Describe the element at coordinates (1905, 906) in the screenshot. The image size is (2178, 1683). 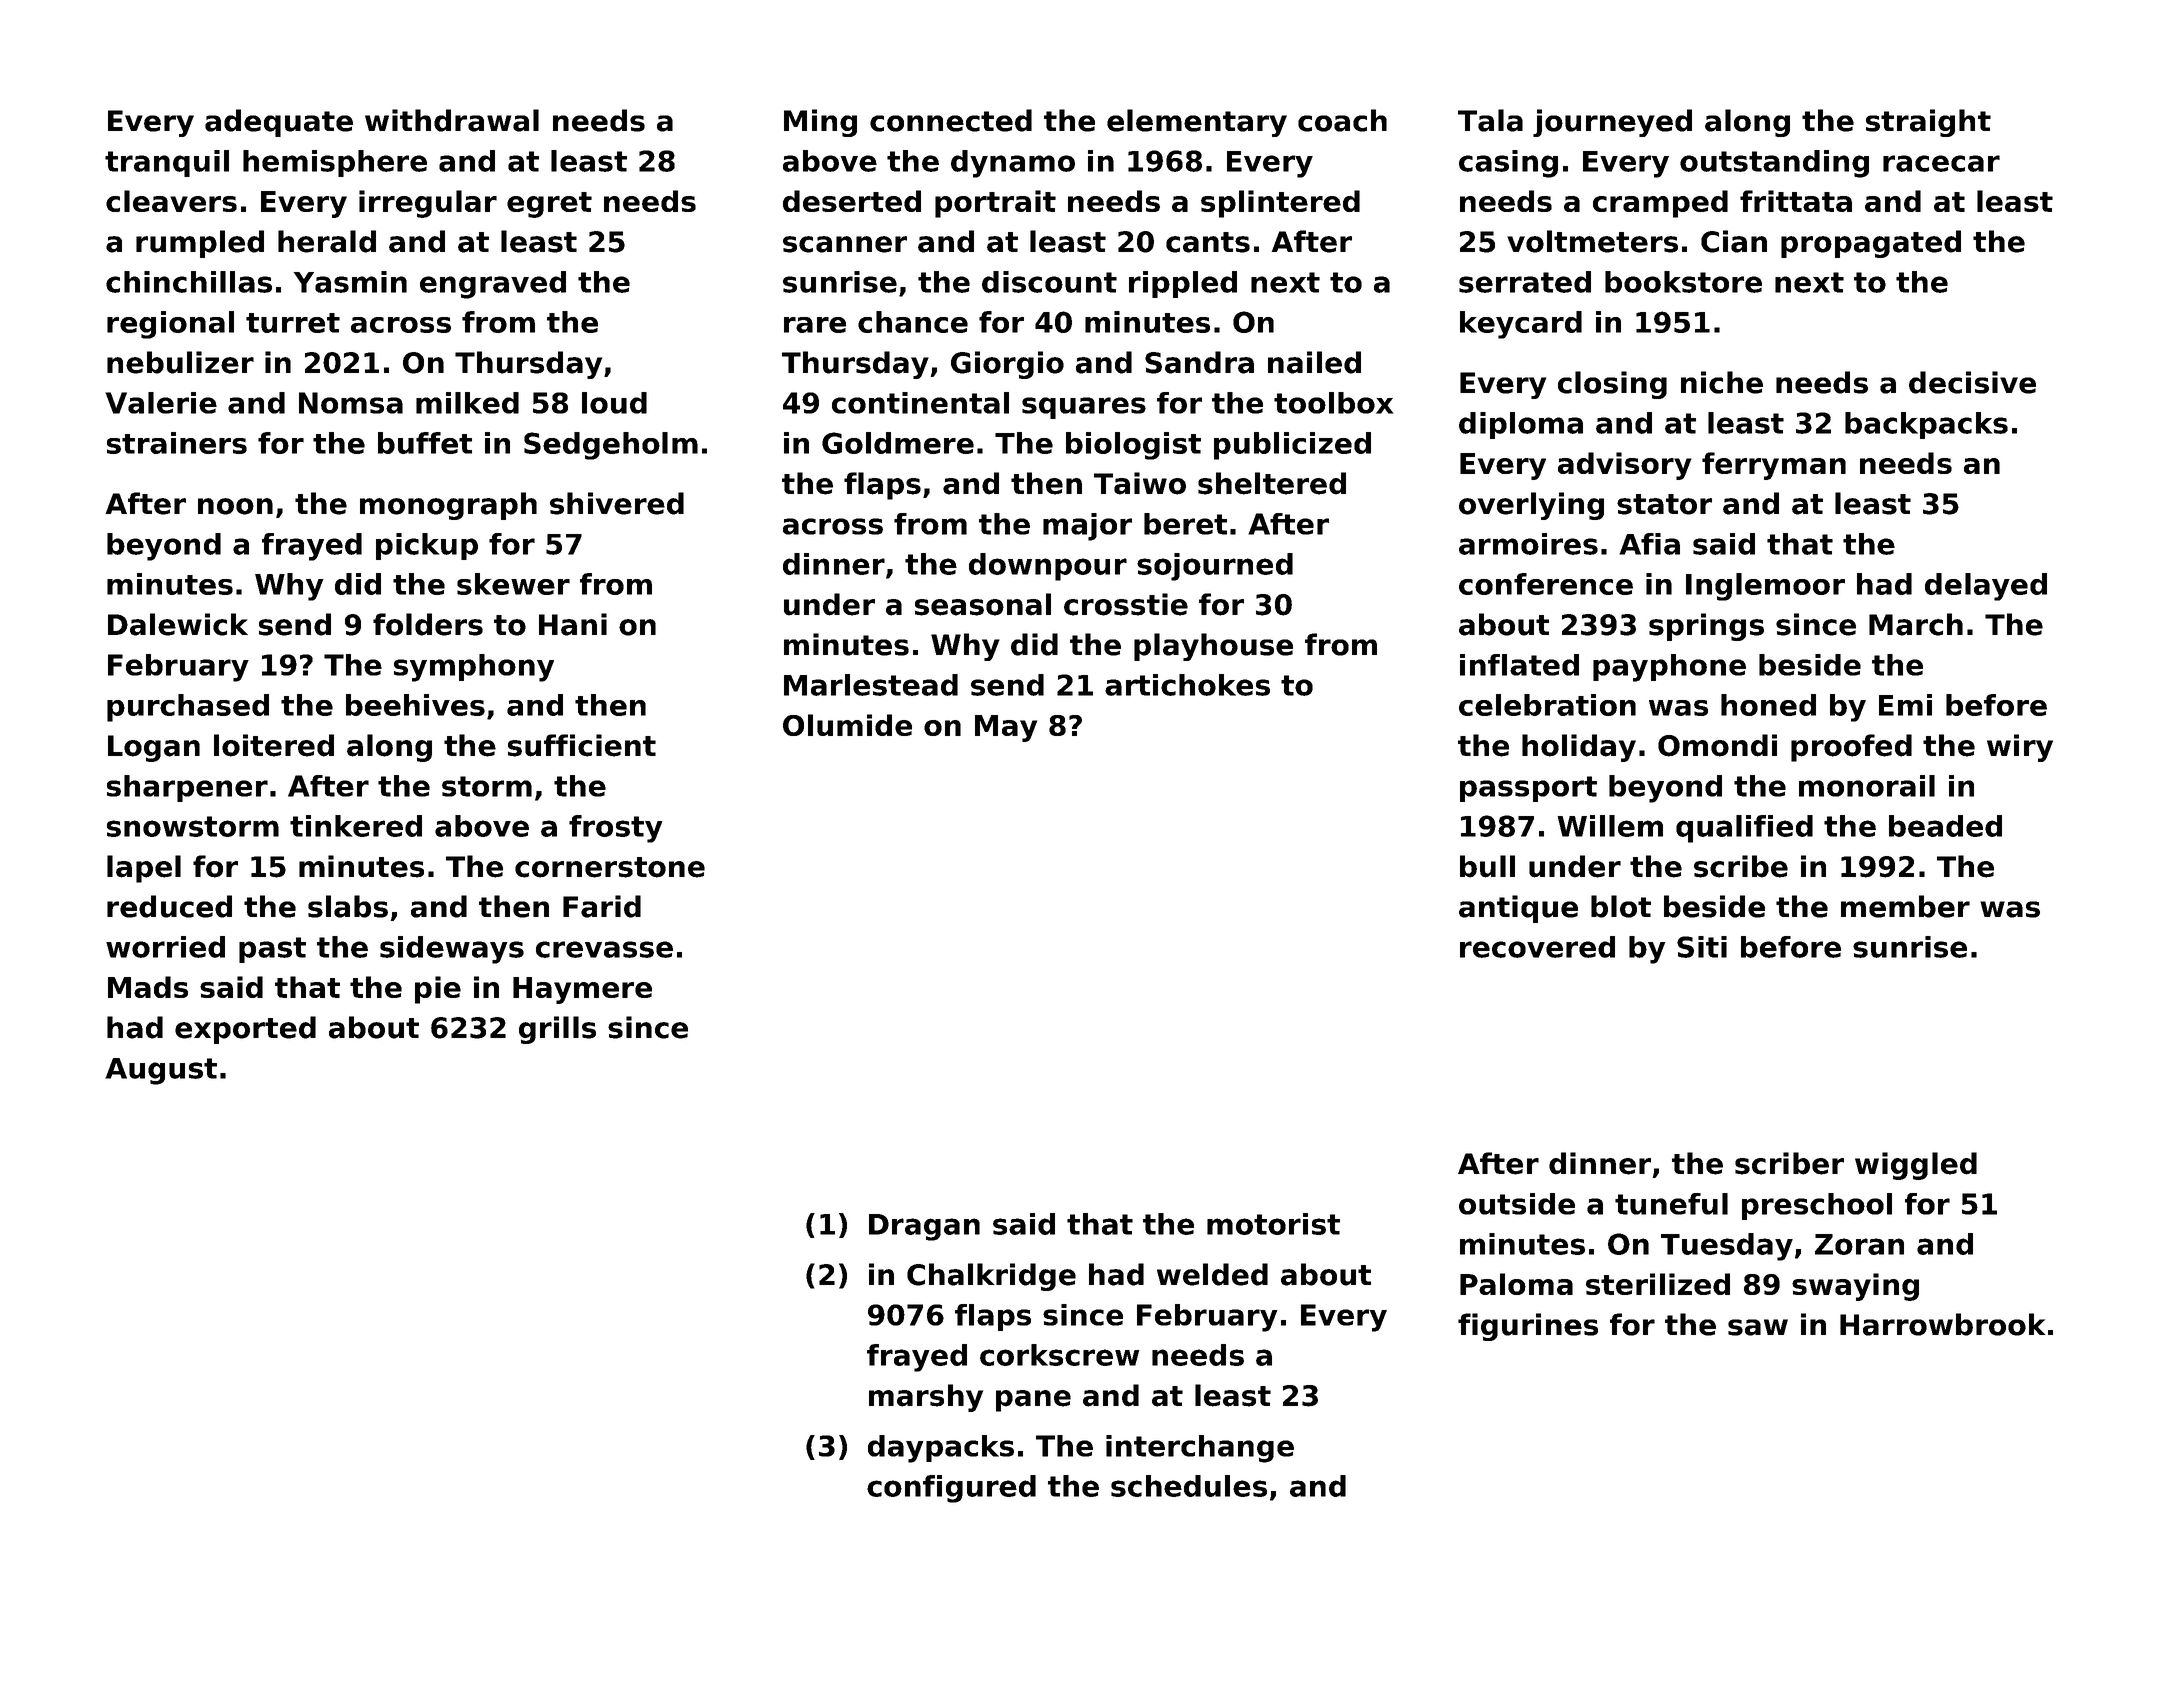
I see `member` at that location.
